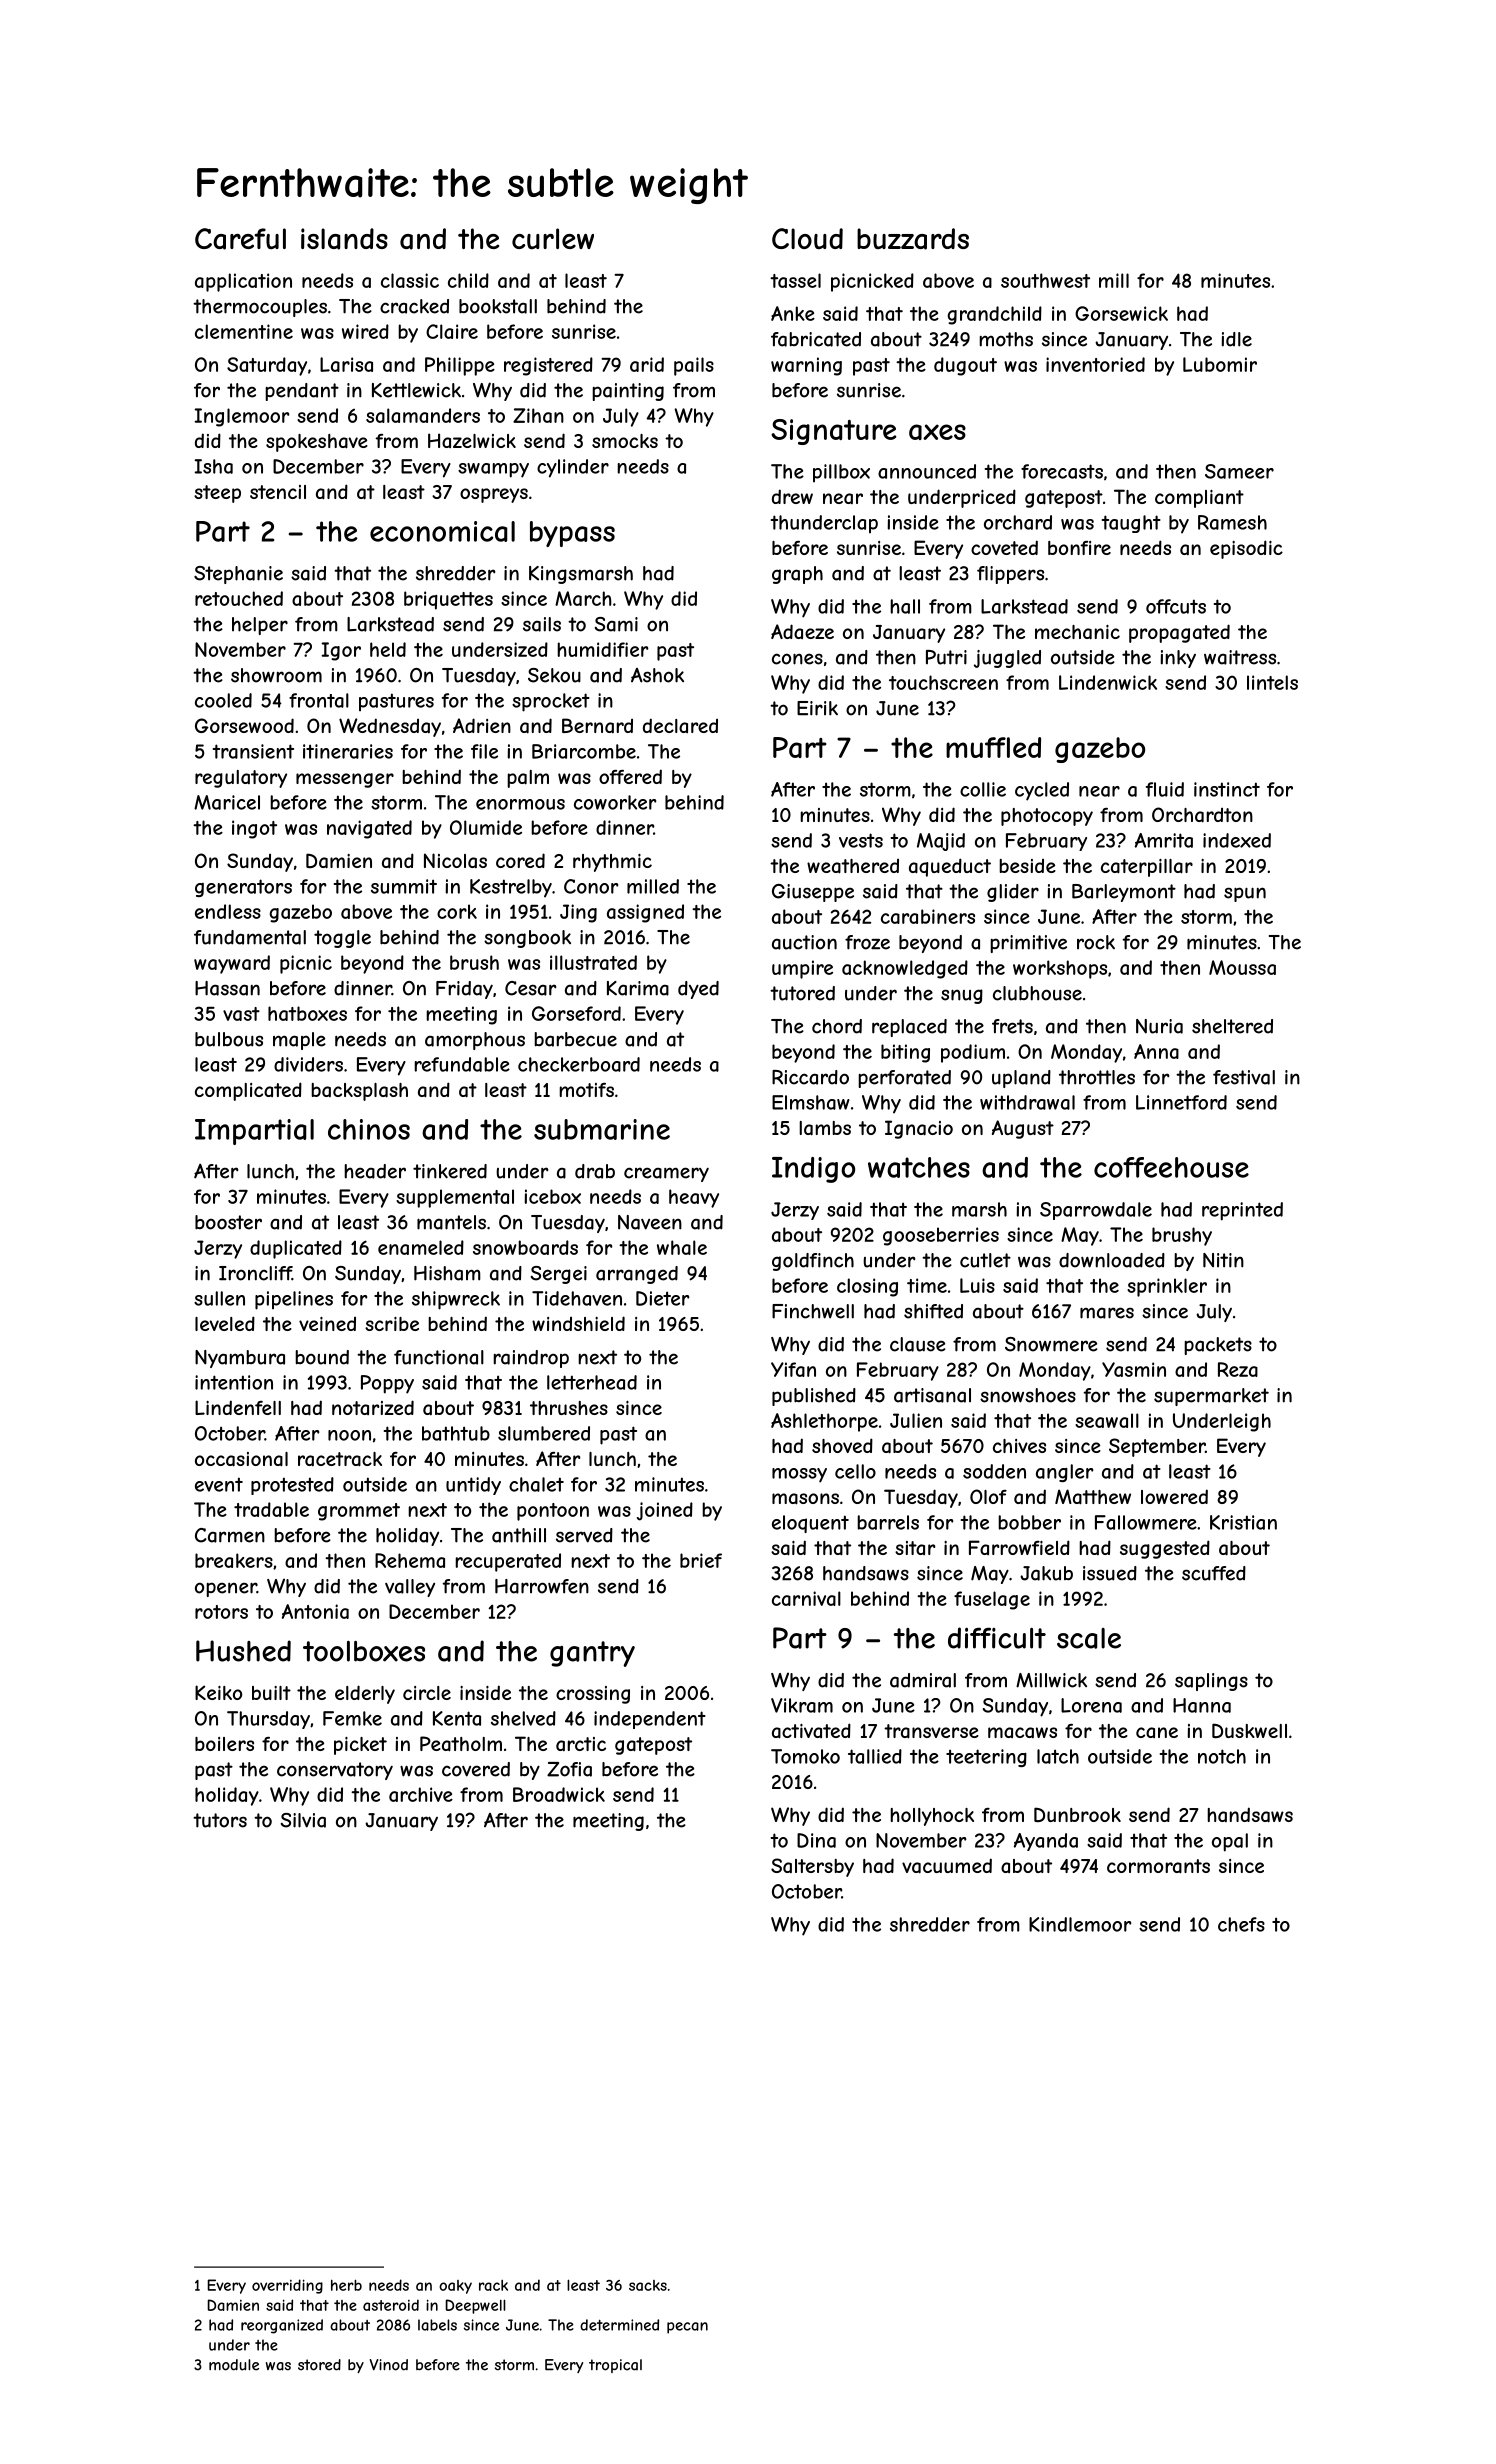  Describe the element at coordinates (977, 1285) in the page. I see `Luis` at that location.
